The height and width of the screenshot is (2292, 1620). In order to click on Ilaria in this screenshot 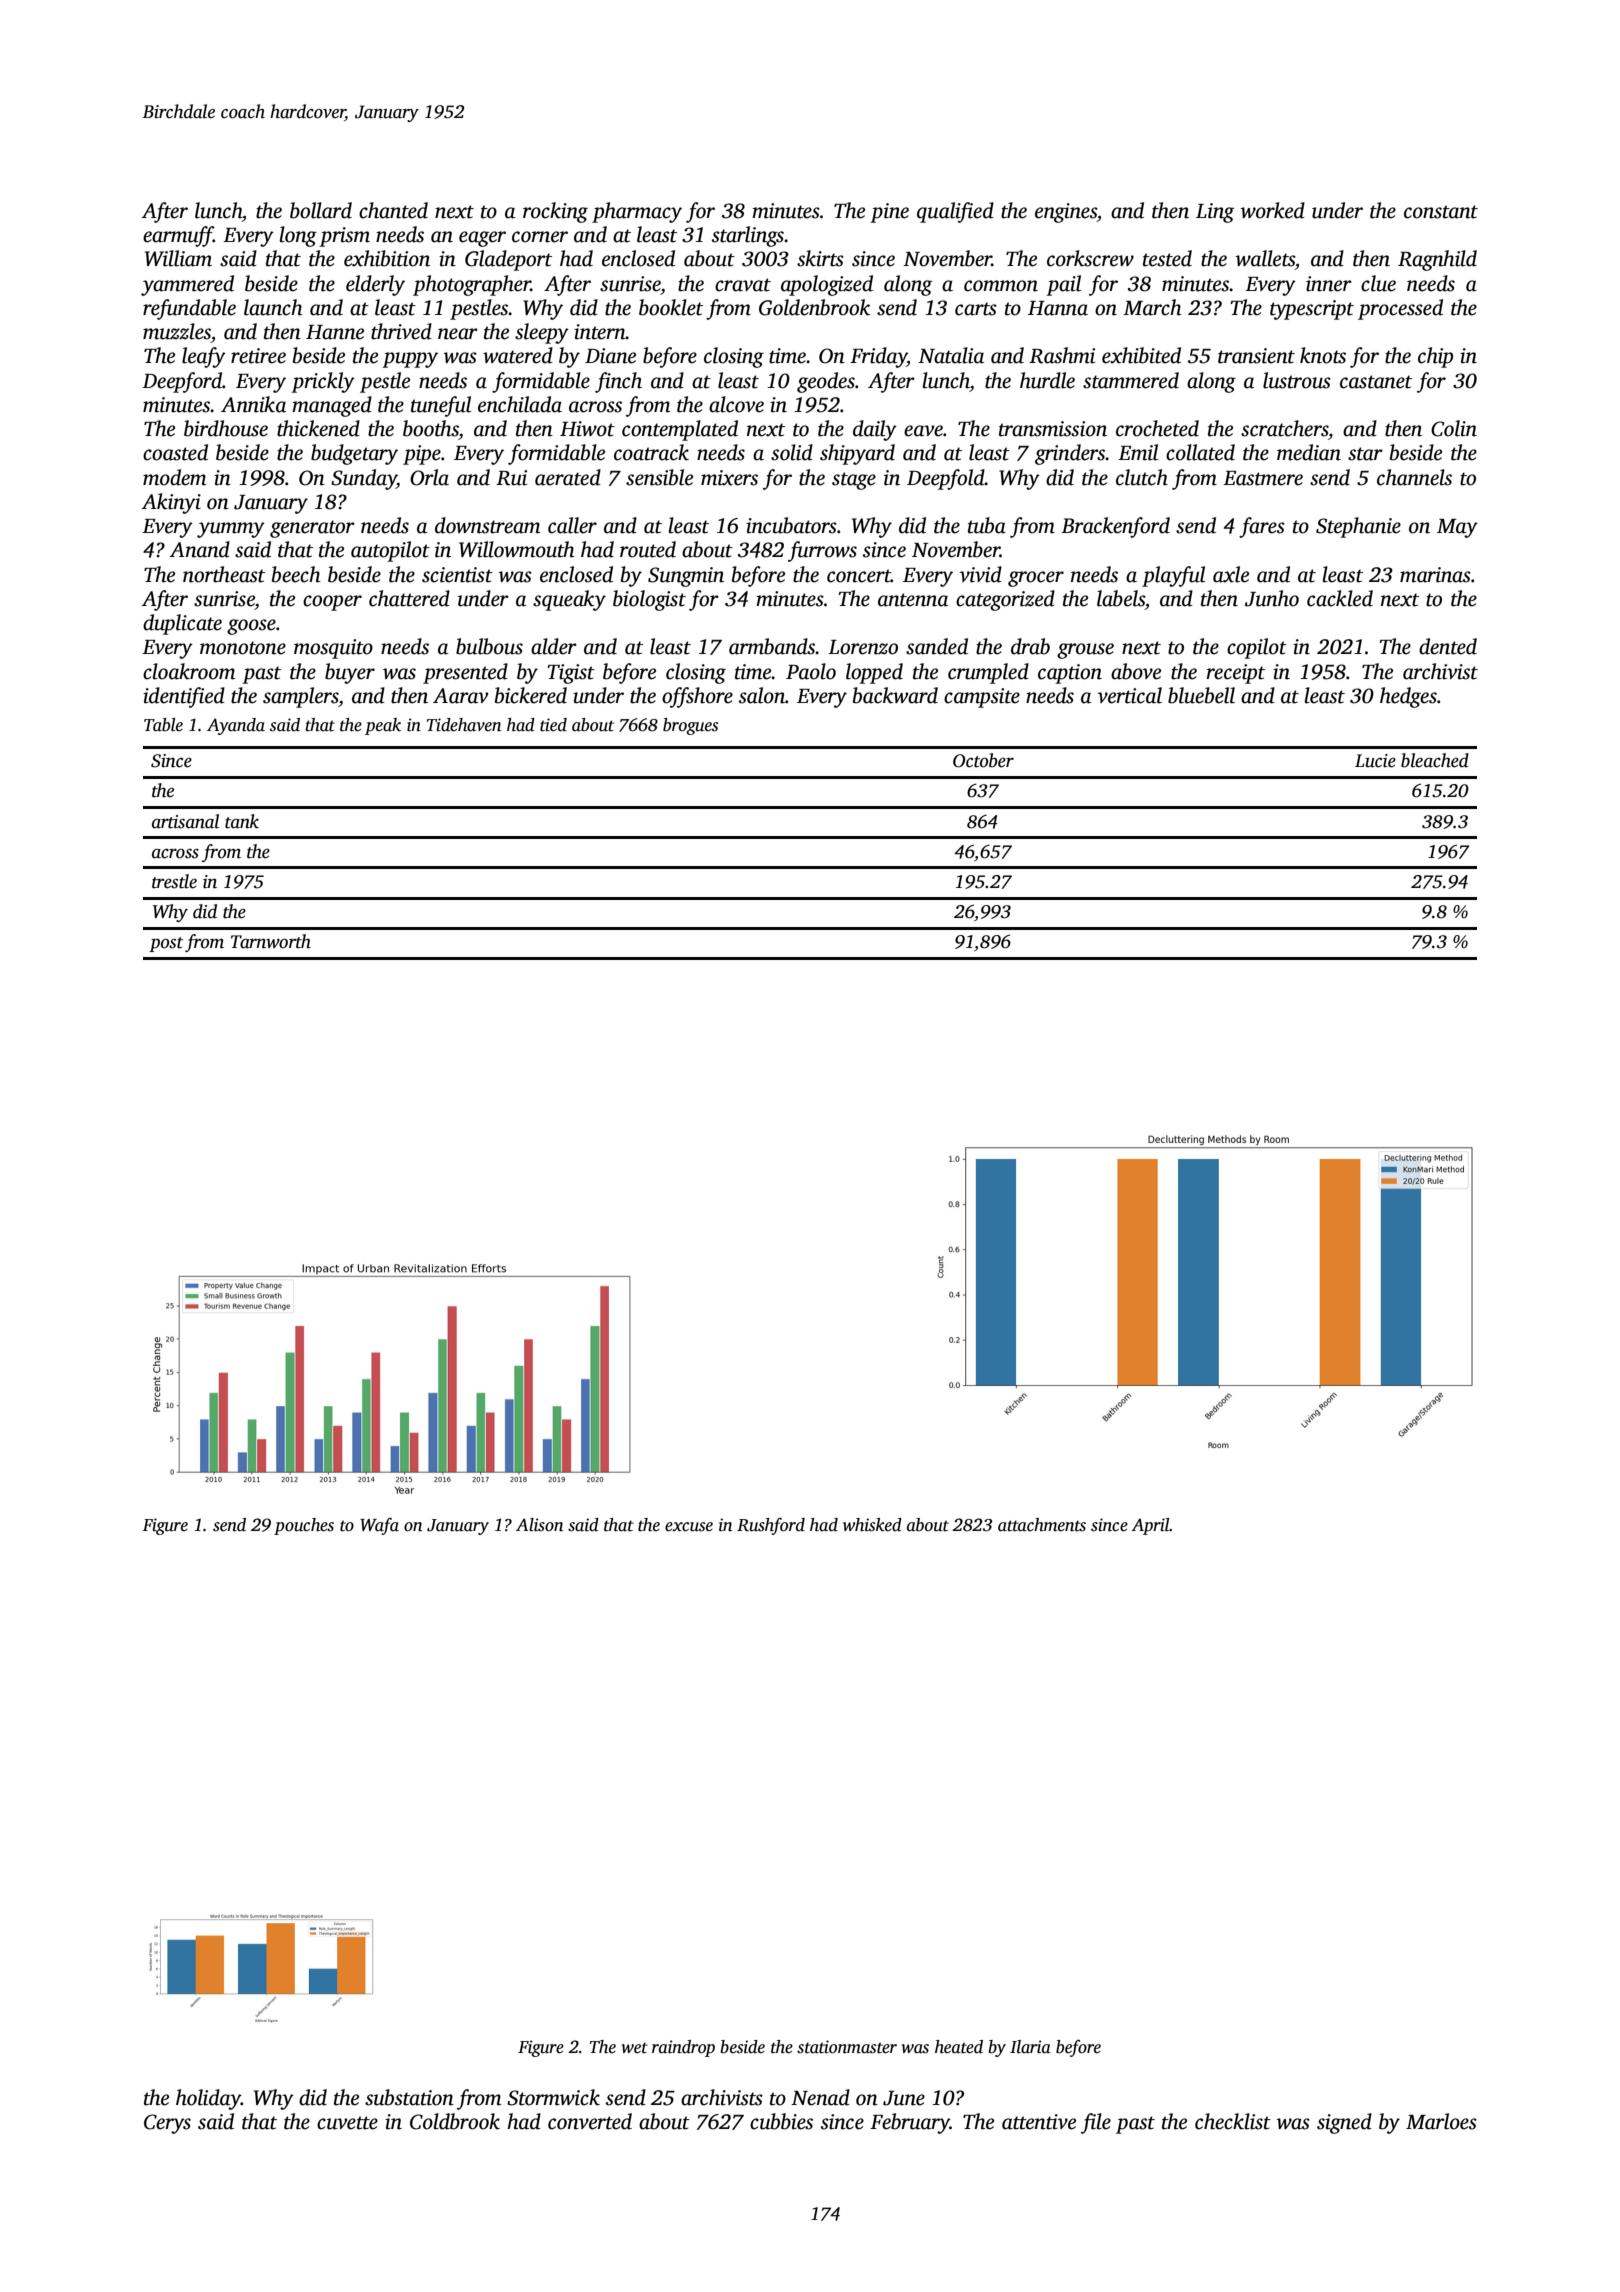, I will do `click(1030, 2047)`.
